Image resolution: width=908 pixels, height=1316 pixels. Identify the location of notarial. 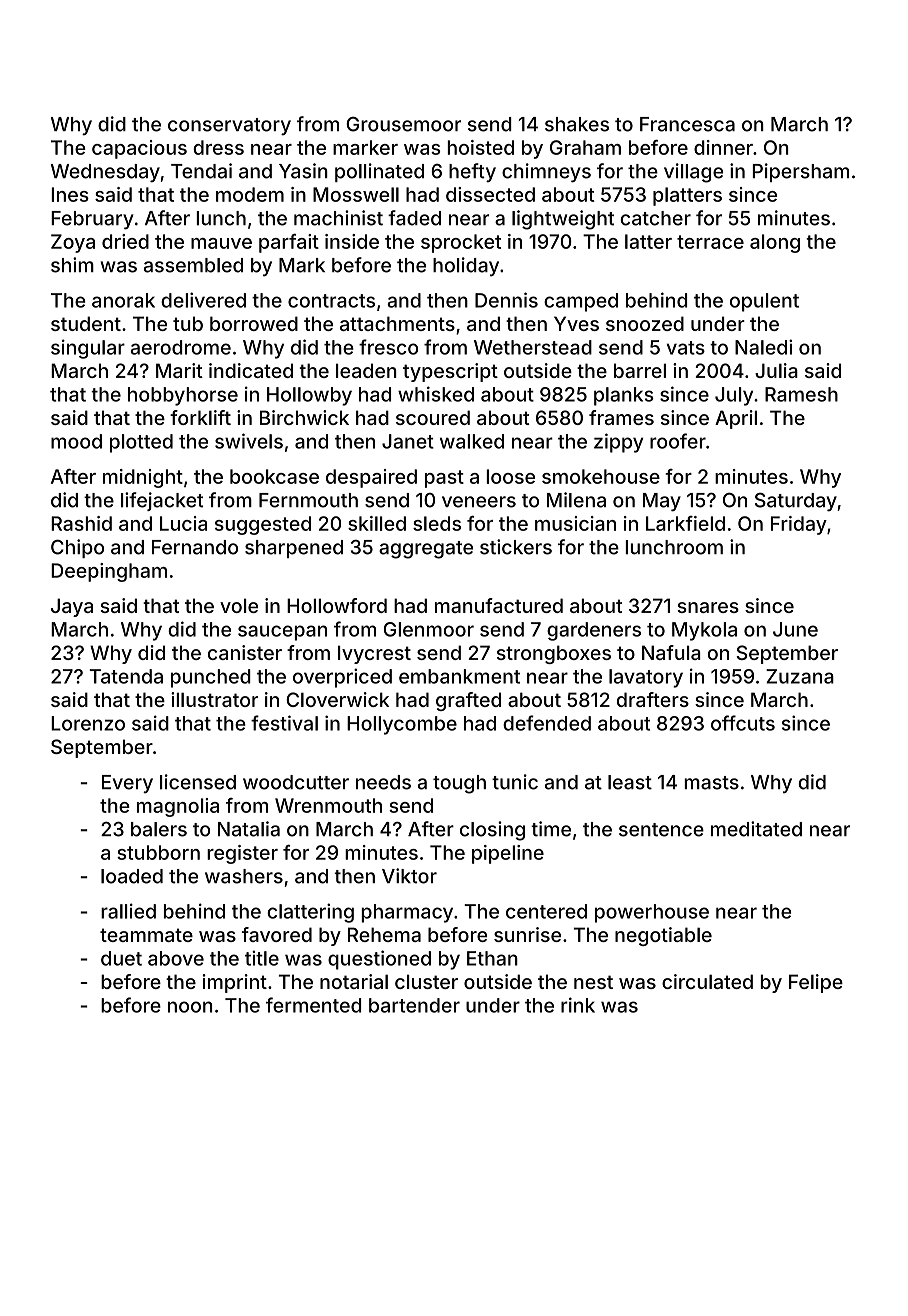
(354, 981).
